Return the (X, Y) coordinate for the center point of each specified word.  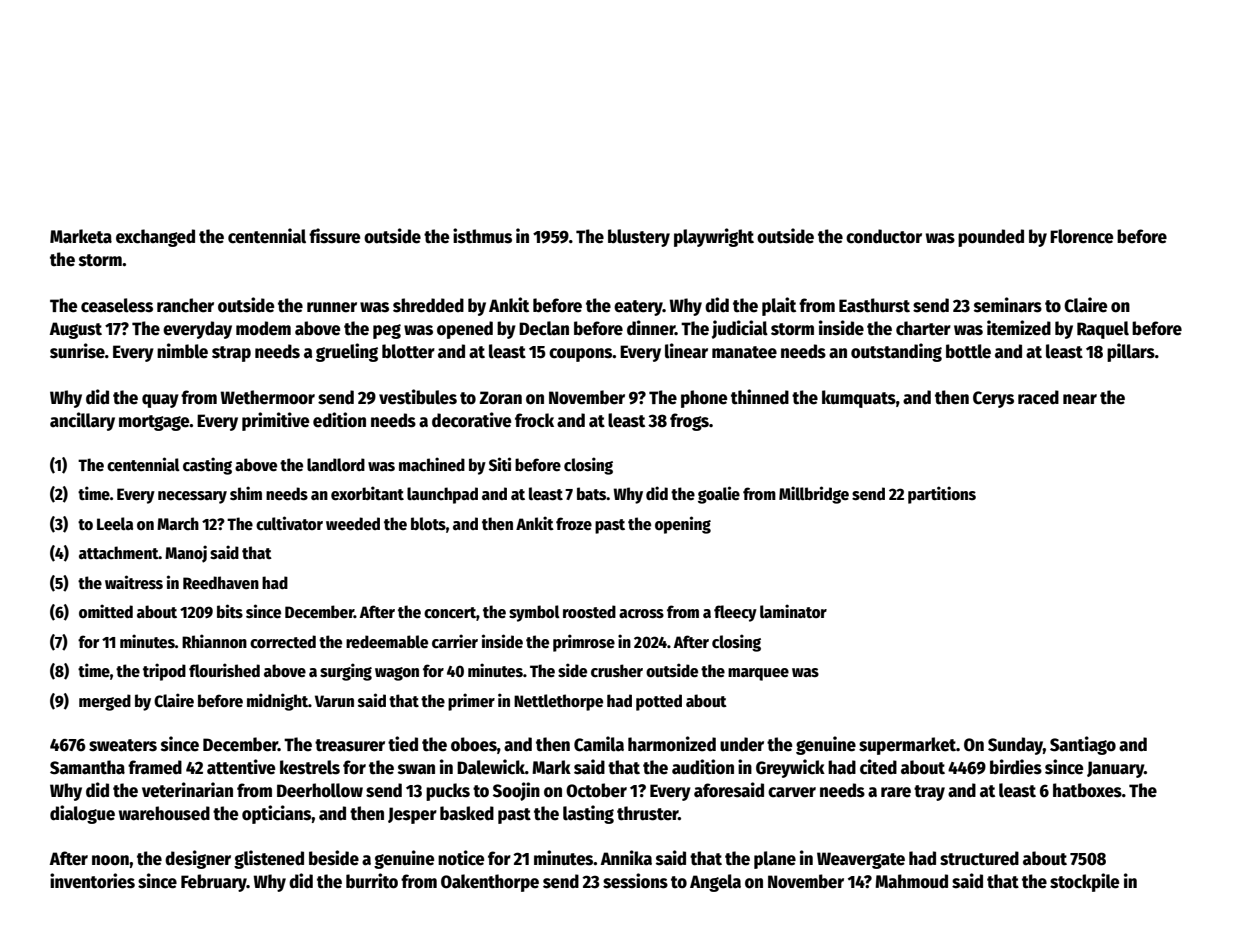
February (214, 883)
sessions (635, 881)
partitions (942, 495)
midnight (277, 702)
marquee (758, 674)
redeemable (387, 642)
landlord (336, 464)
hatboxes (1087, 790)
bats (592, 493)
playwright (714, 237)
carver (792, 792)
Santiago (1083, 745)
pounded (991, 238)
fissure (334, 236)
